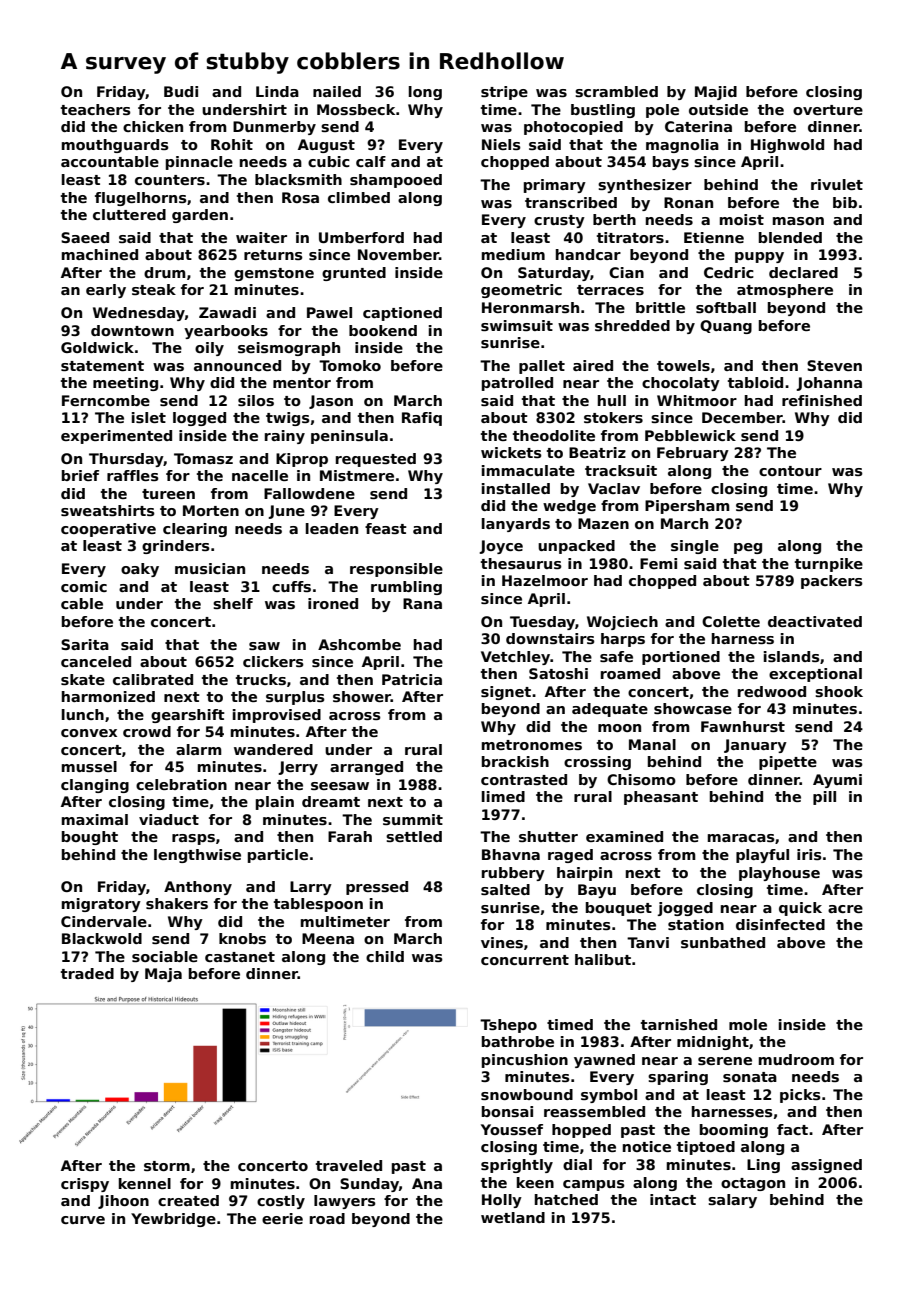  What do you see at coordinates (505, 889) in the document?
I see `salted` at bounding box center [505, 889].
